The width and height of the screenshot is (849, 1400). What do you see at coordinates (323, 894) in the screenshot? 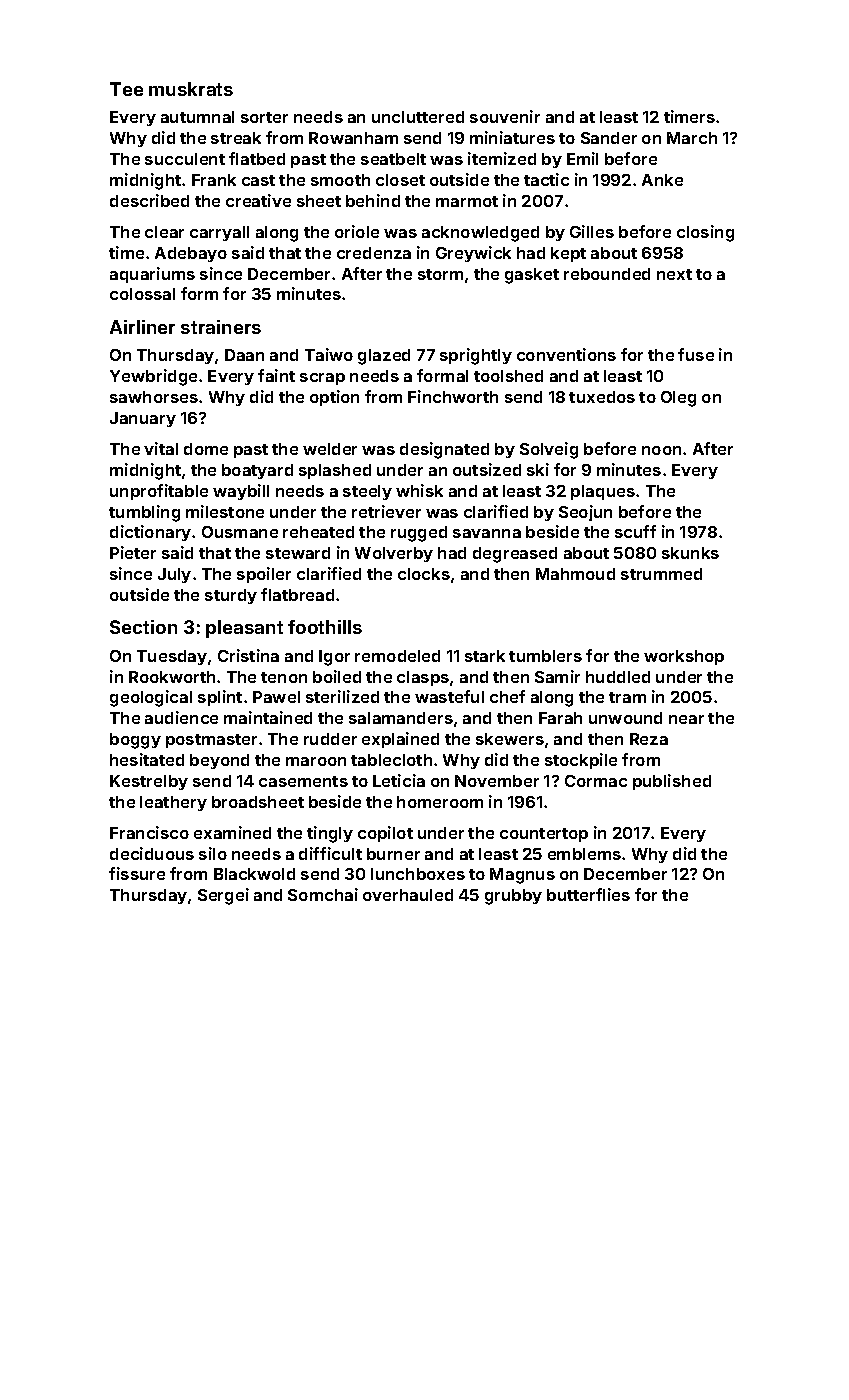
I see `Somchai` at bounding box center [323, 894].
